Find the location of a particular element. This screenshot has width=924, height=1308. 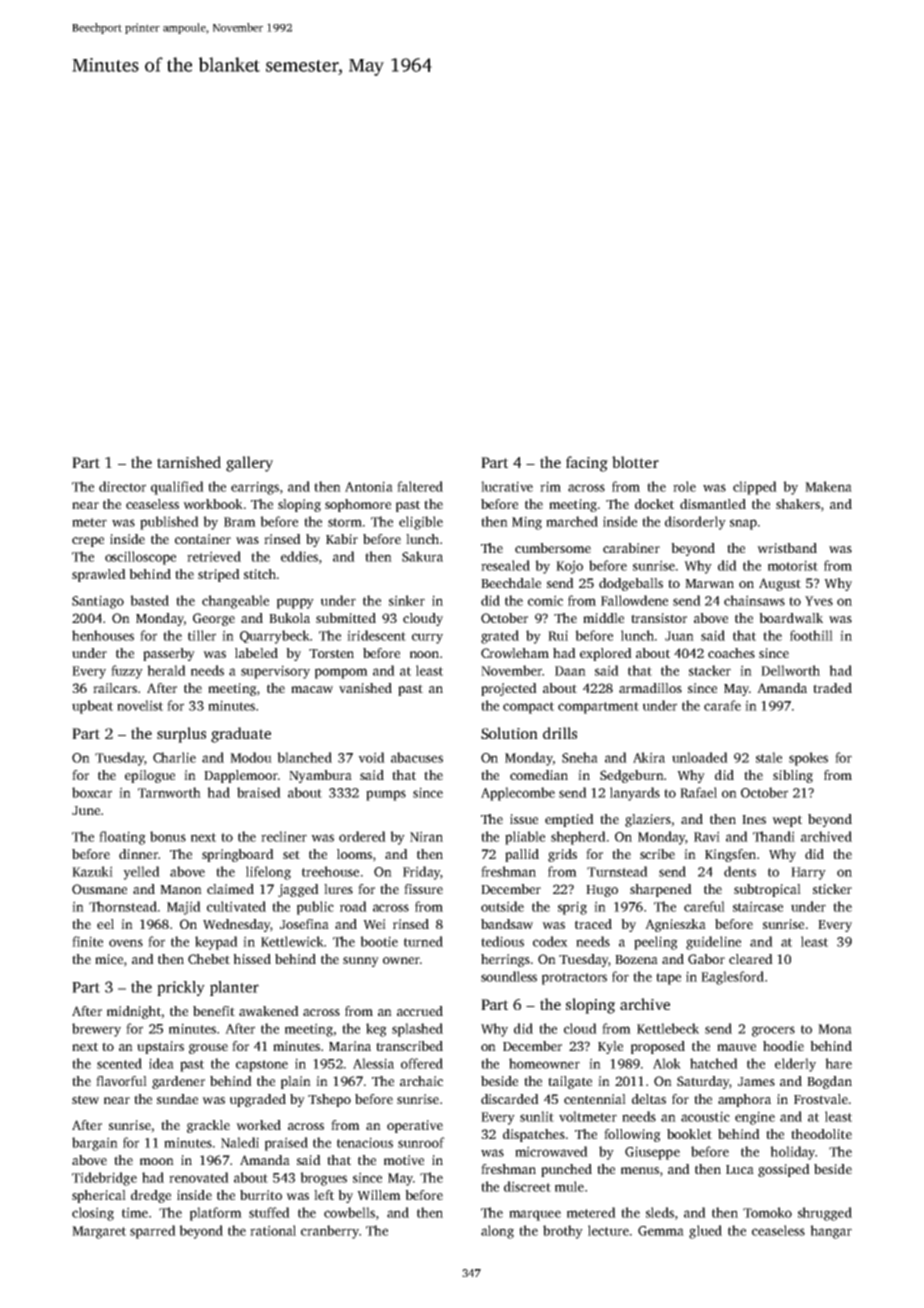

ordered is located at coordinates (362, 836).
